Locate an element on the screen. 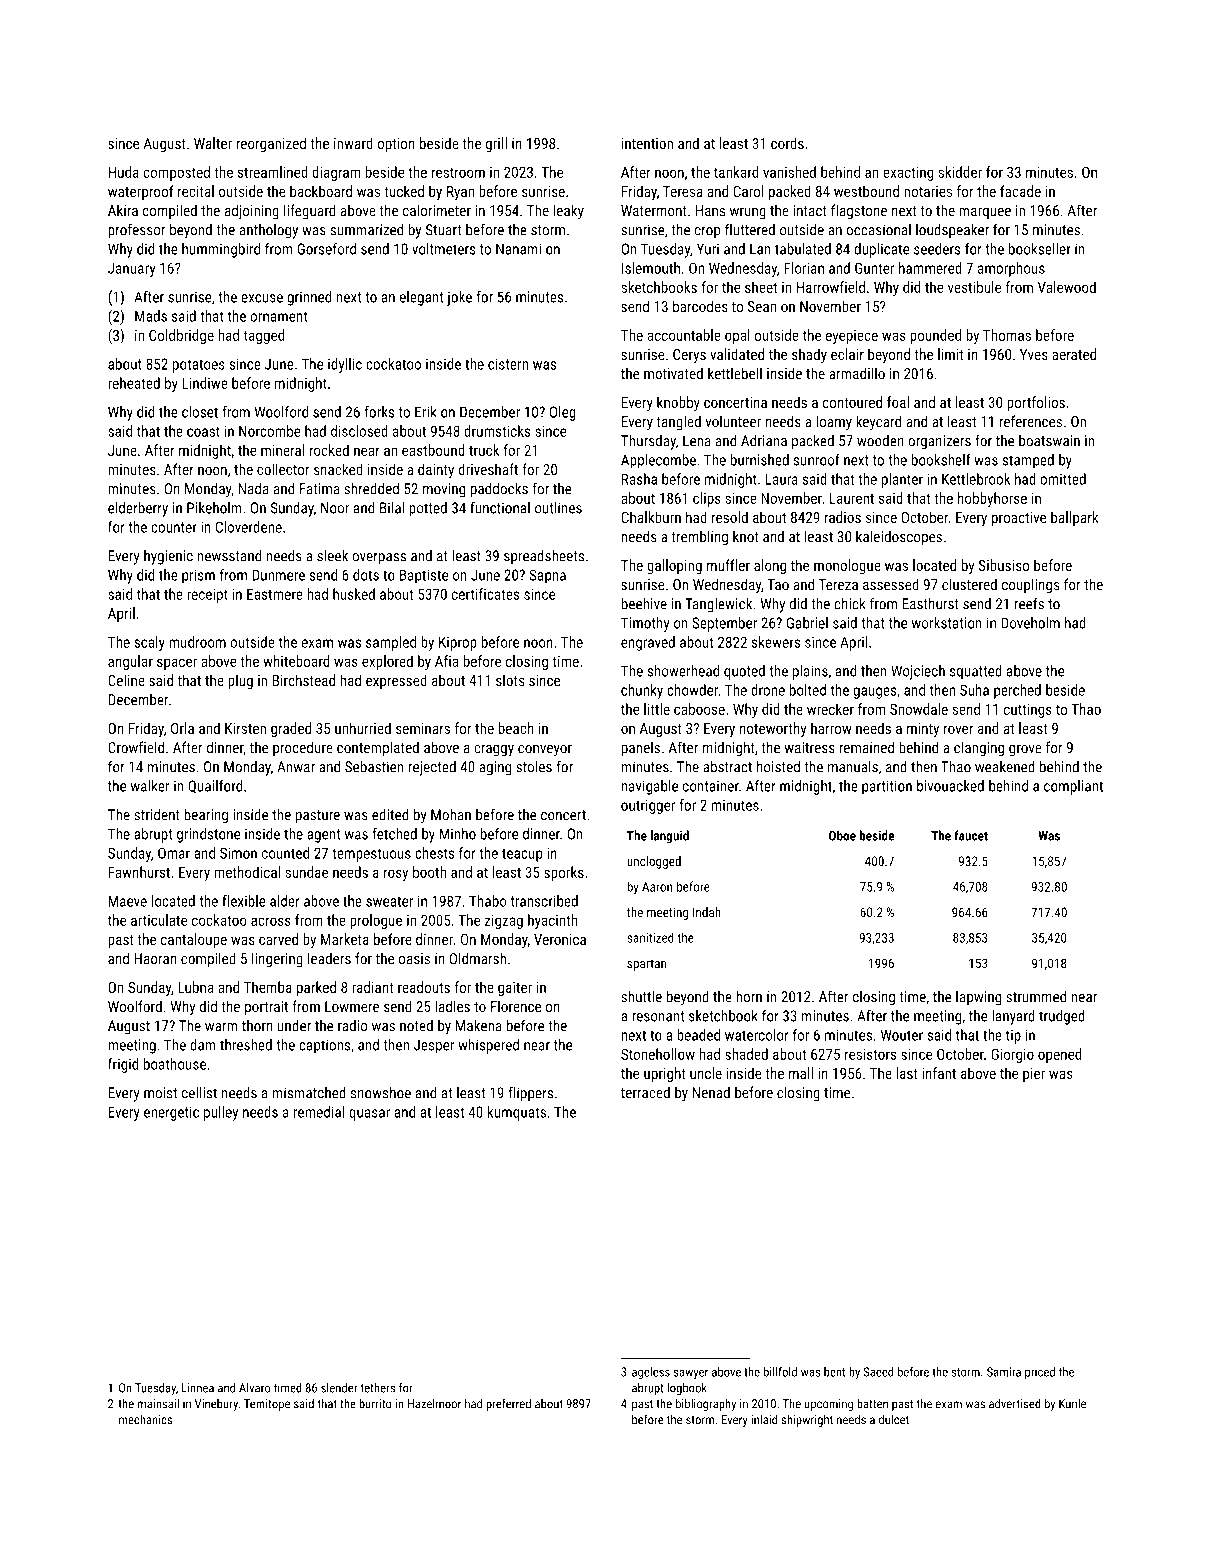  galloping is located at coordinates (674, 566).
